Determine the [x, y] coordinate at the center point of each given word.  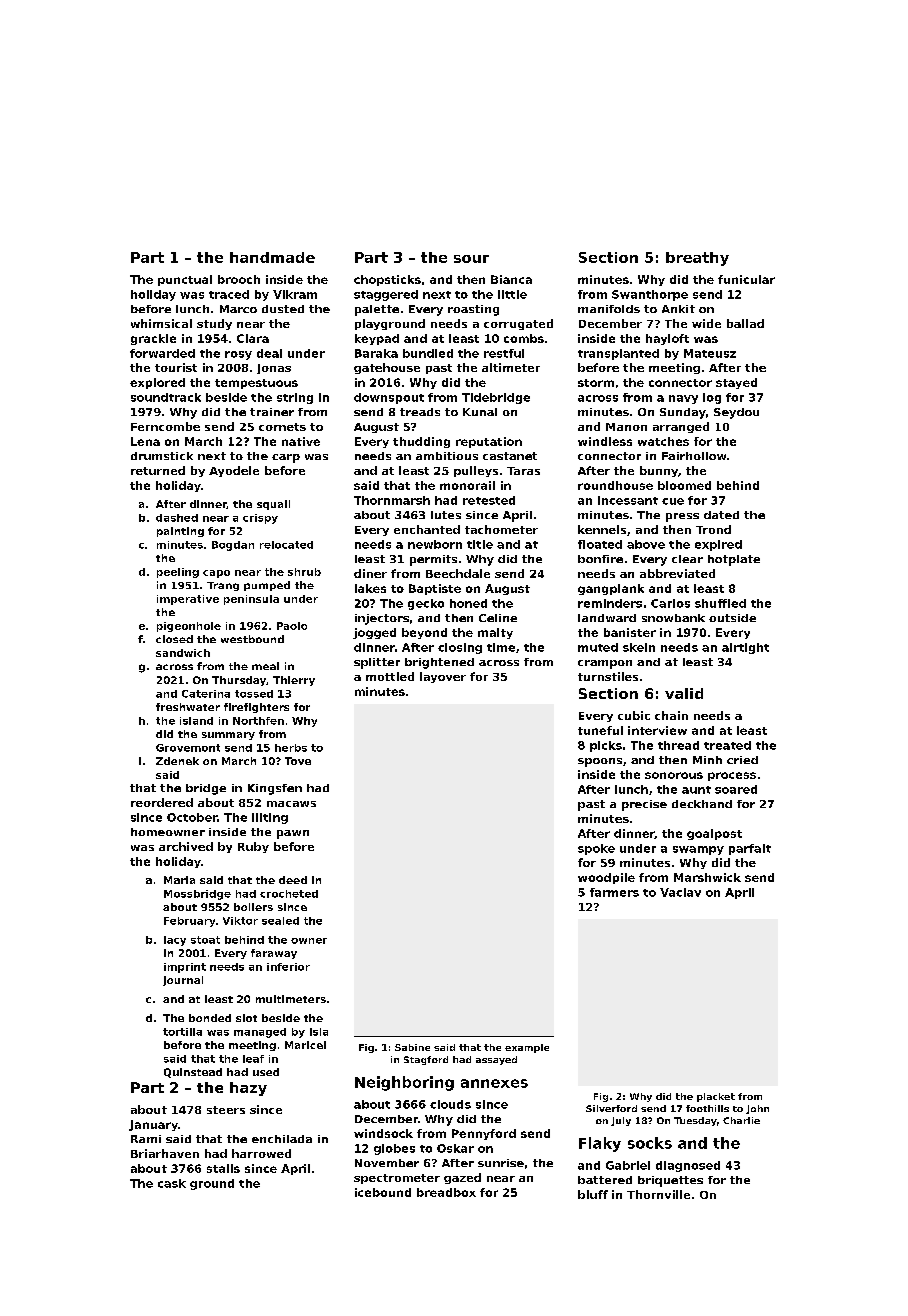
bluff [593, 1194]
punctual [185, 280]
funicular [746, 279]
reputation [489, 442]
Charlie [741, 1120]
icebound [383, 1192]
